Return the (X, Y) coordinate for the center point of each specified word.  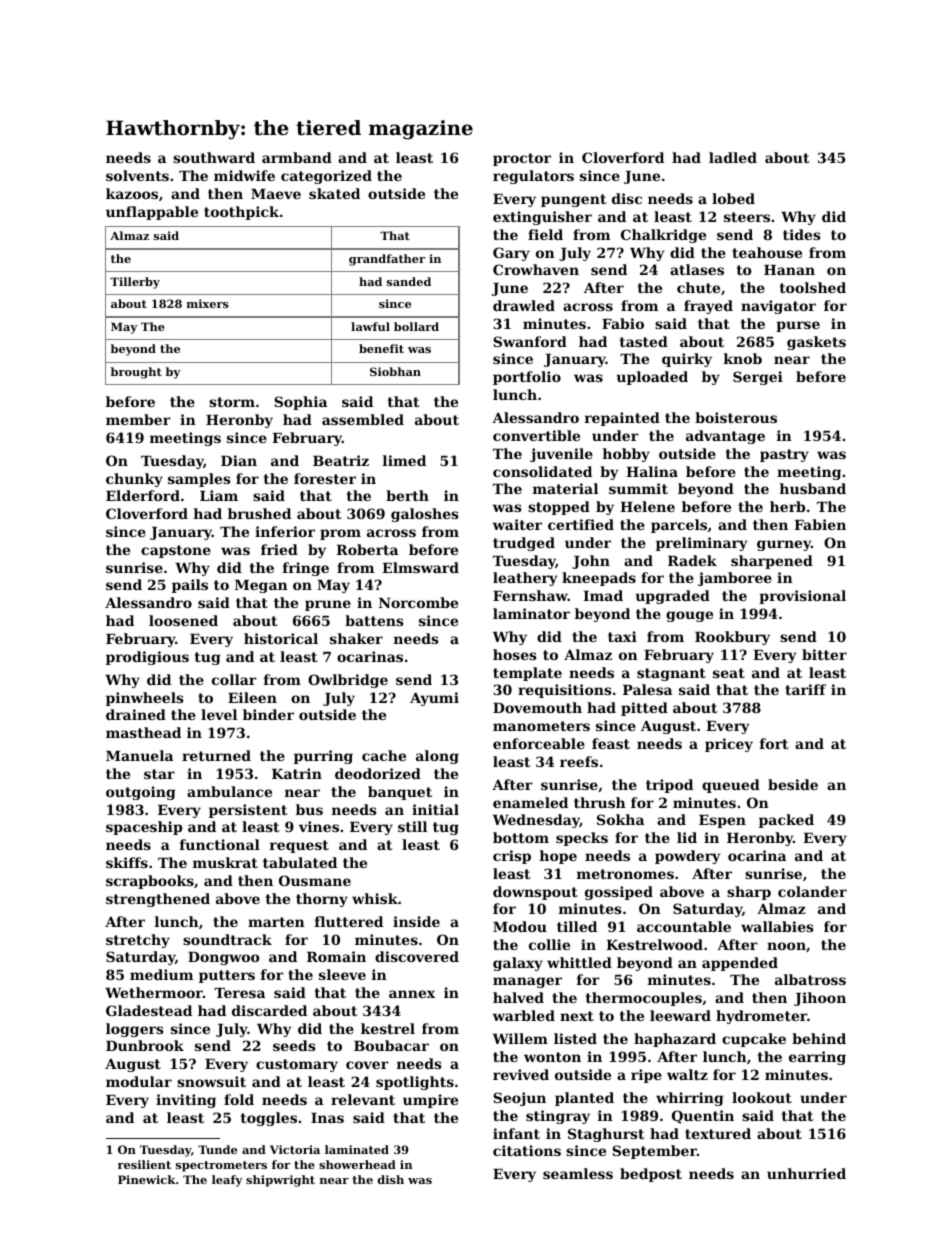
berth (407, 495)
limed (404, 460)
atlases (697, 269)
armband (297, 157)
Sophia (300, 403)
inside (416, 921)
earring (817, 1058)
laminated (357, 1149)
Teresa (239, 993)
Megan (261, 586)
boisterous (736, 417)
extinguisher (542, 218)
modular (139, 1081)
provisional (802, 597)
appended (740, 964)
